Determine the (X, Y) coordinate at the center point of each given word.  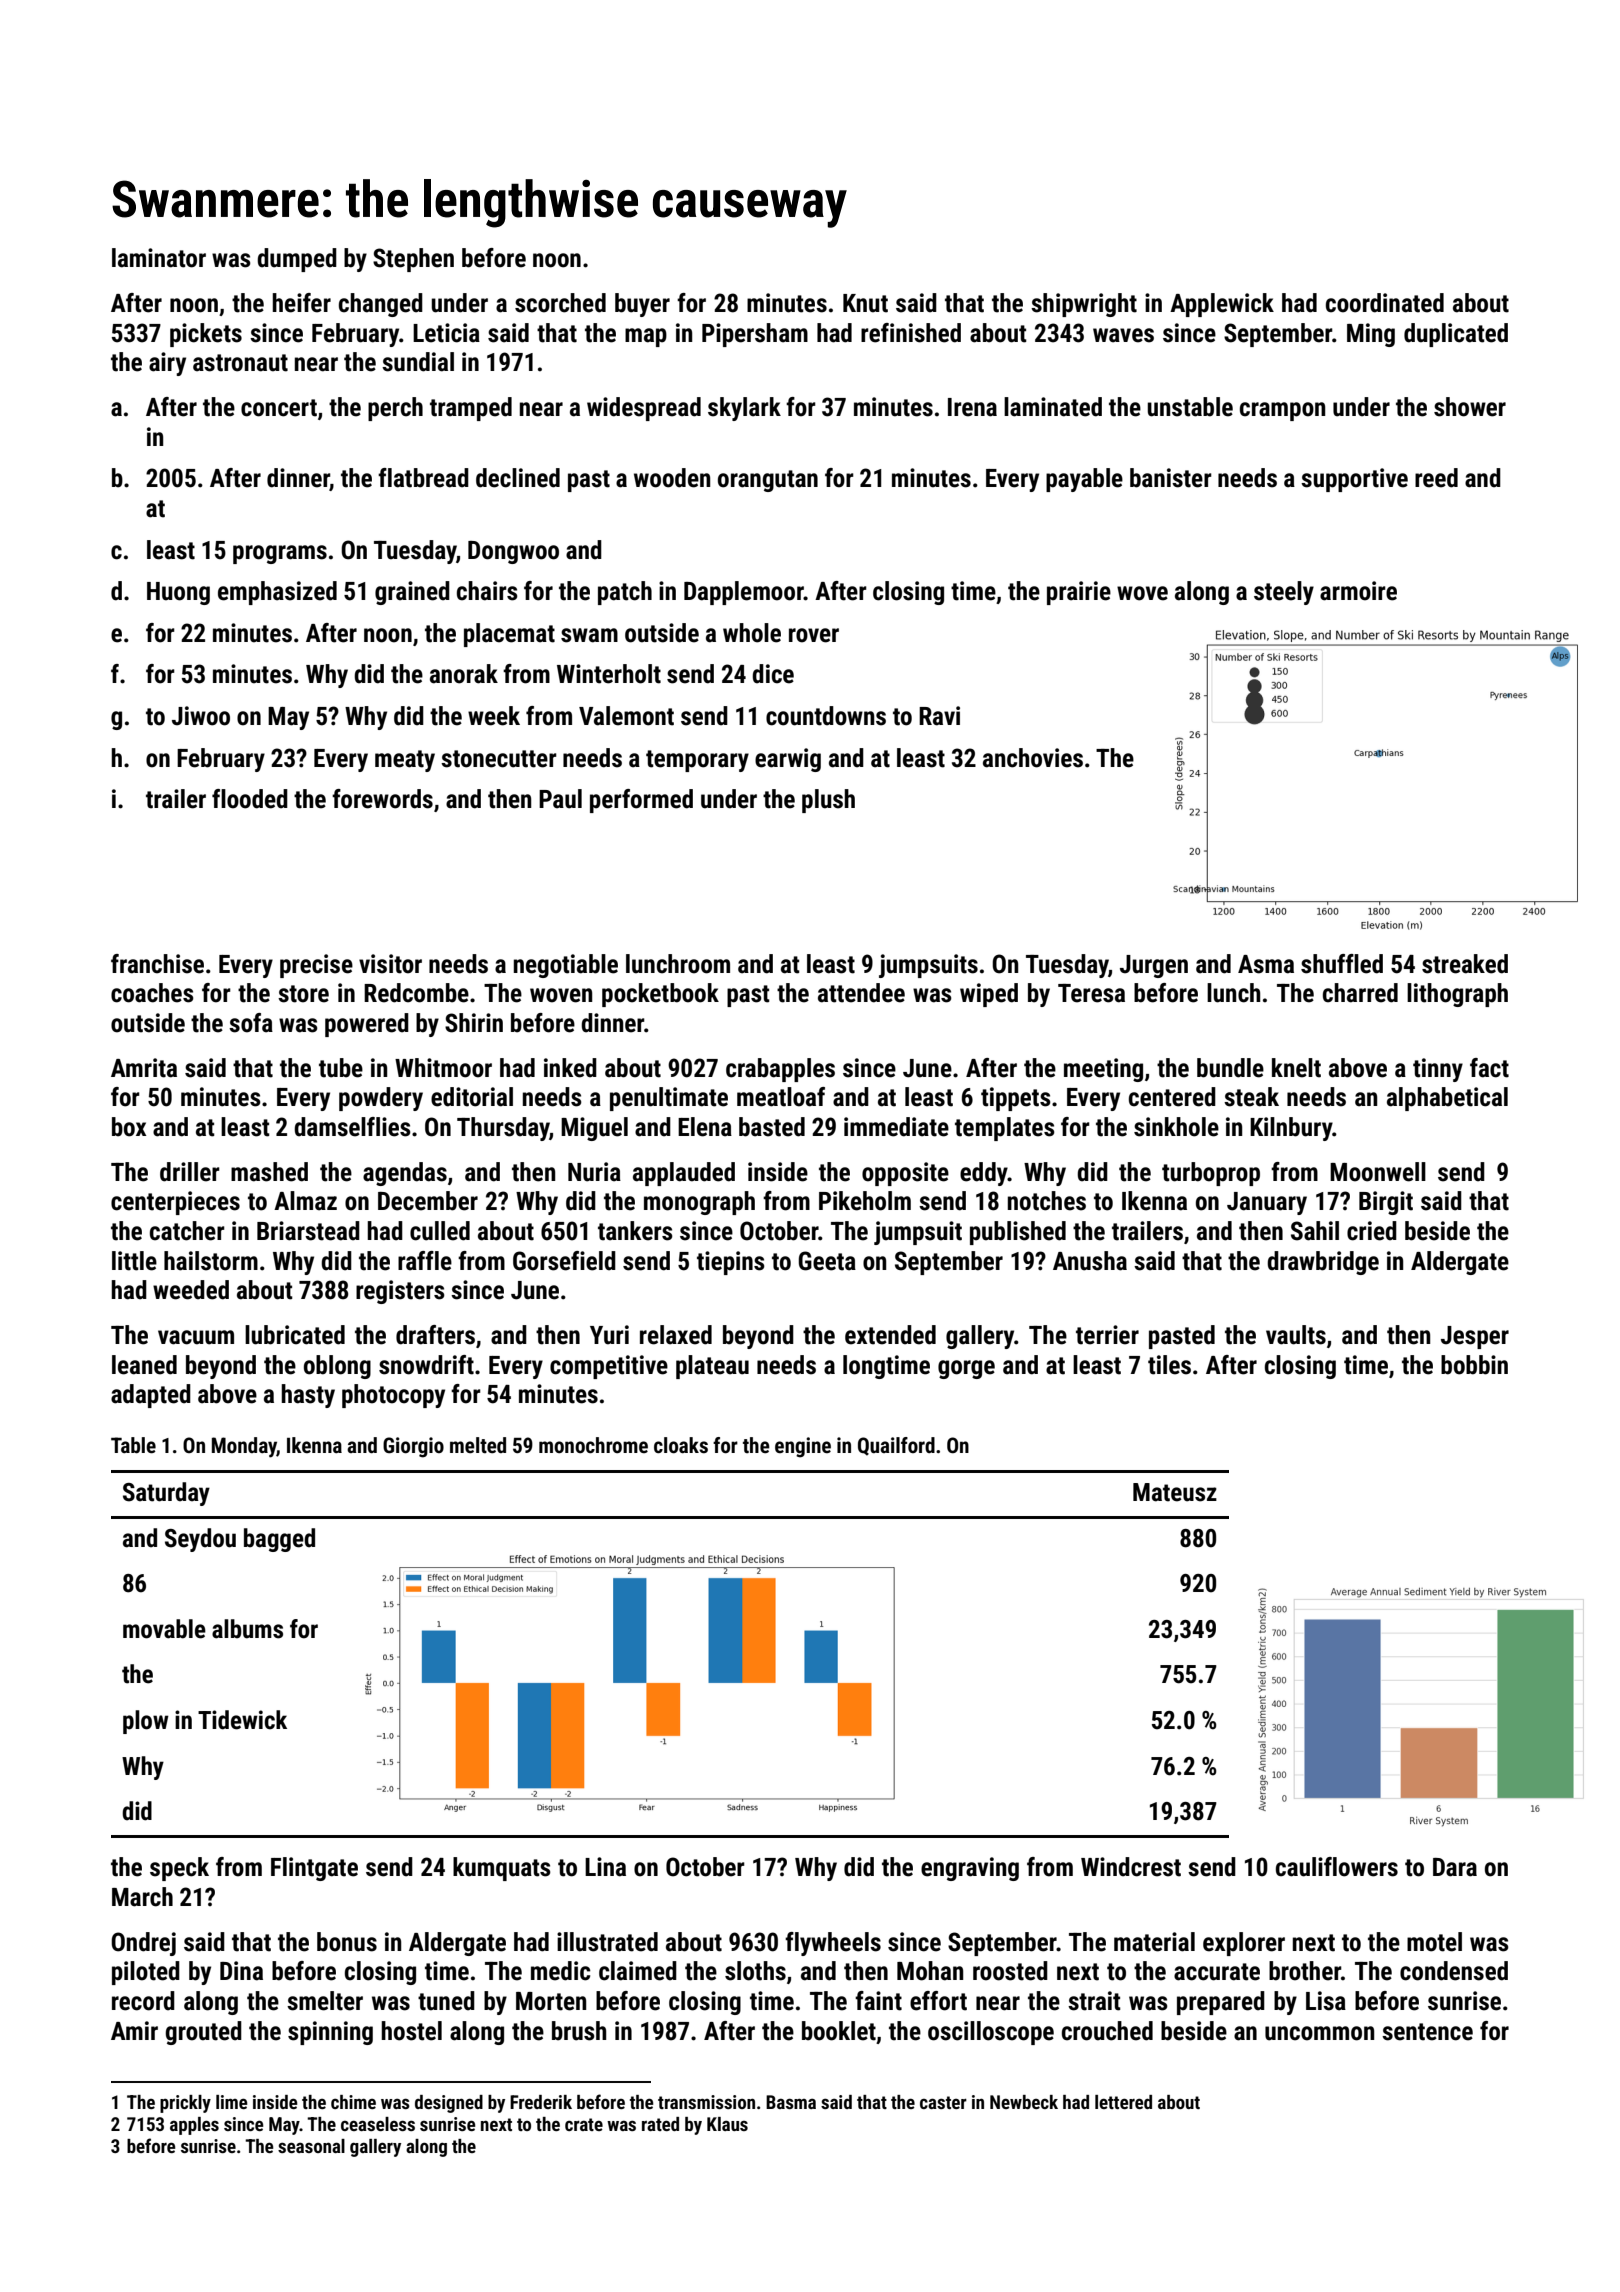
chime (353, 2102)
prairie (1079, 593)
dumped (297, 260)
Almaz (305, 1201)
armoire (1358, 591)
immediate (896, 1127)
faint (878, 2001)
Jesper (1475, 1337)
